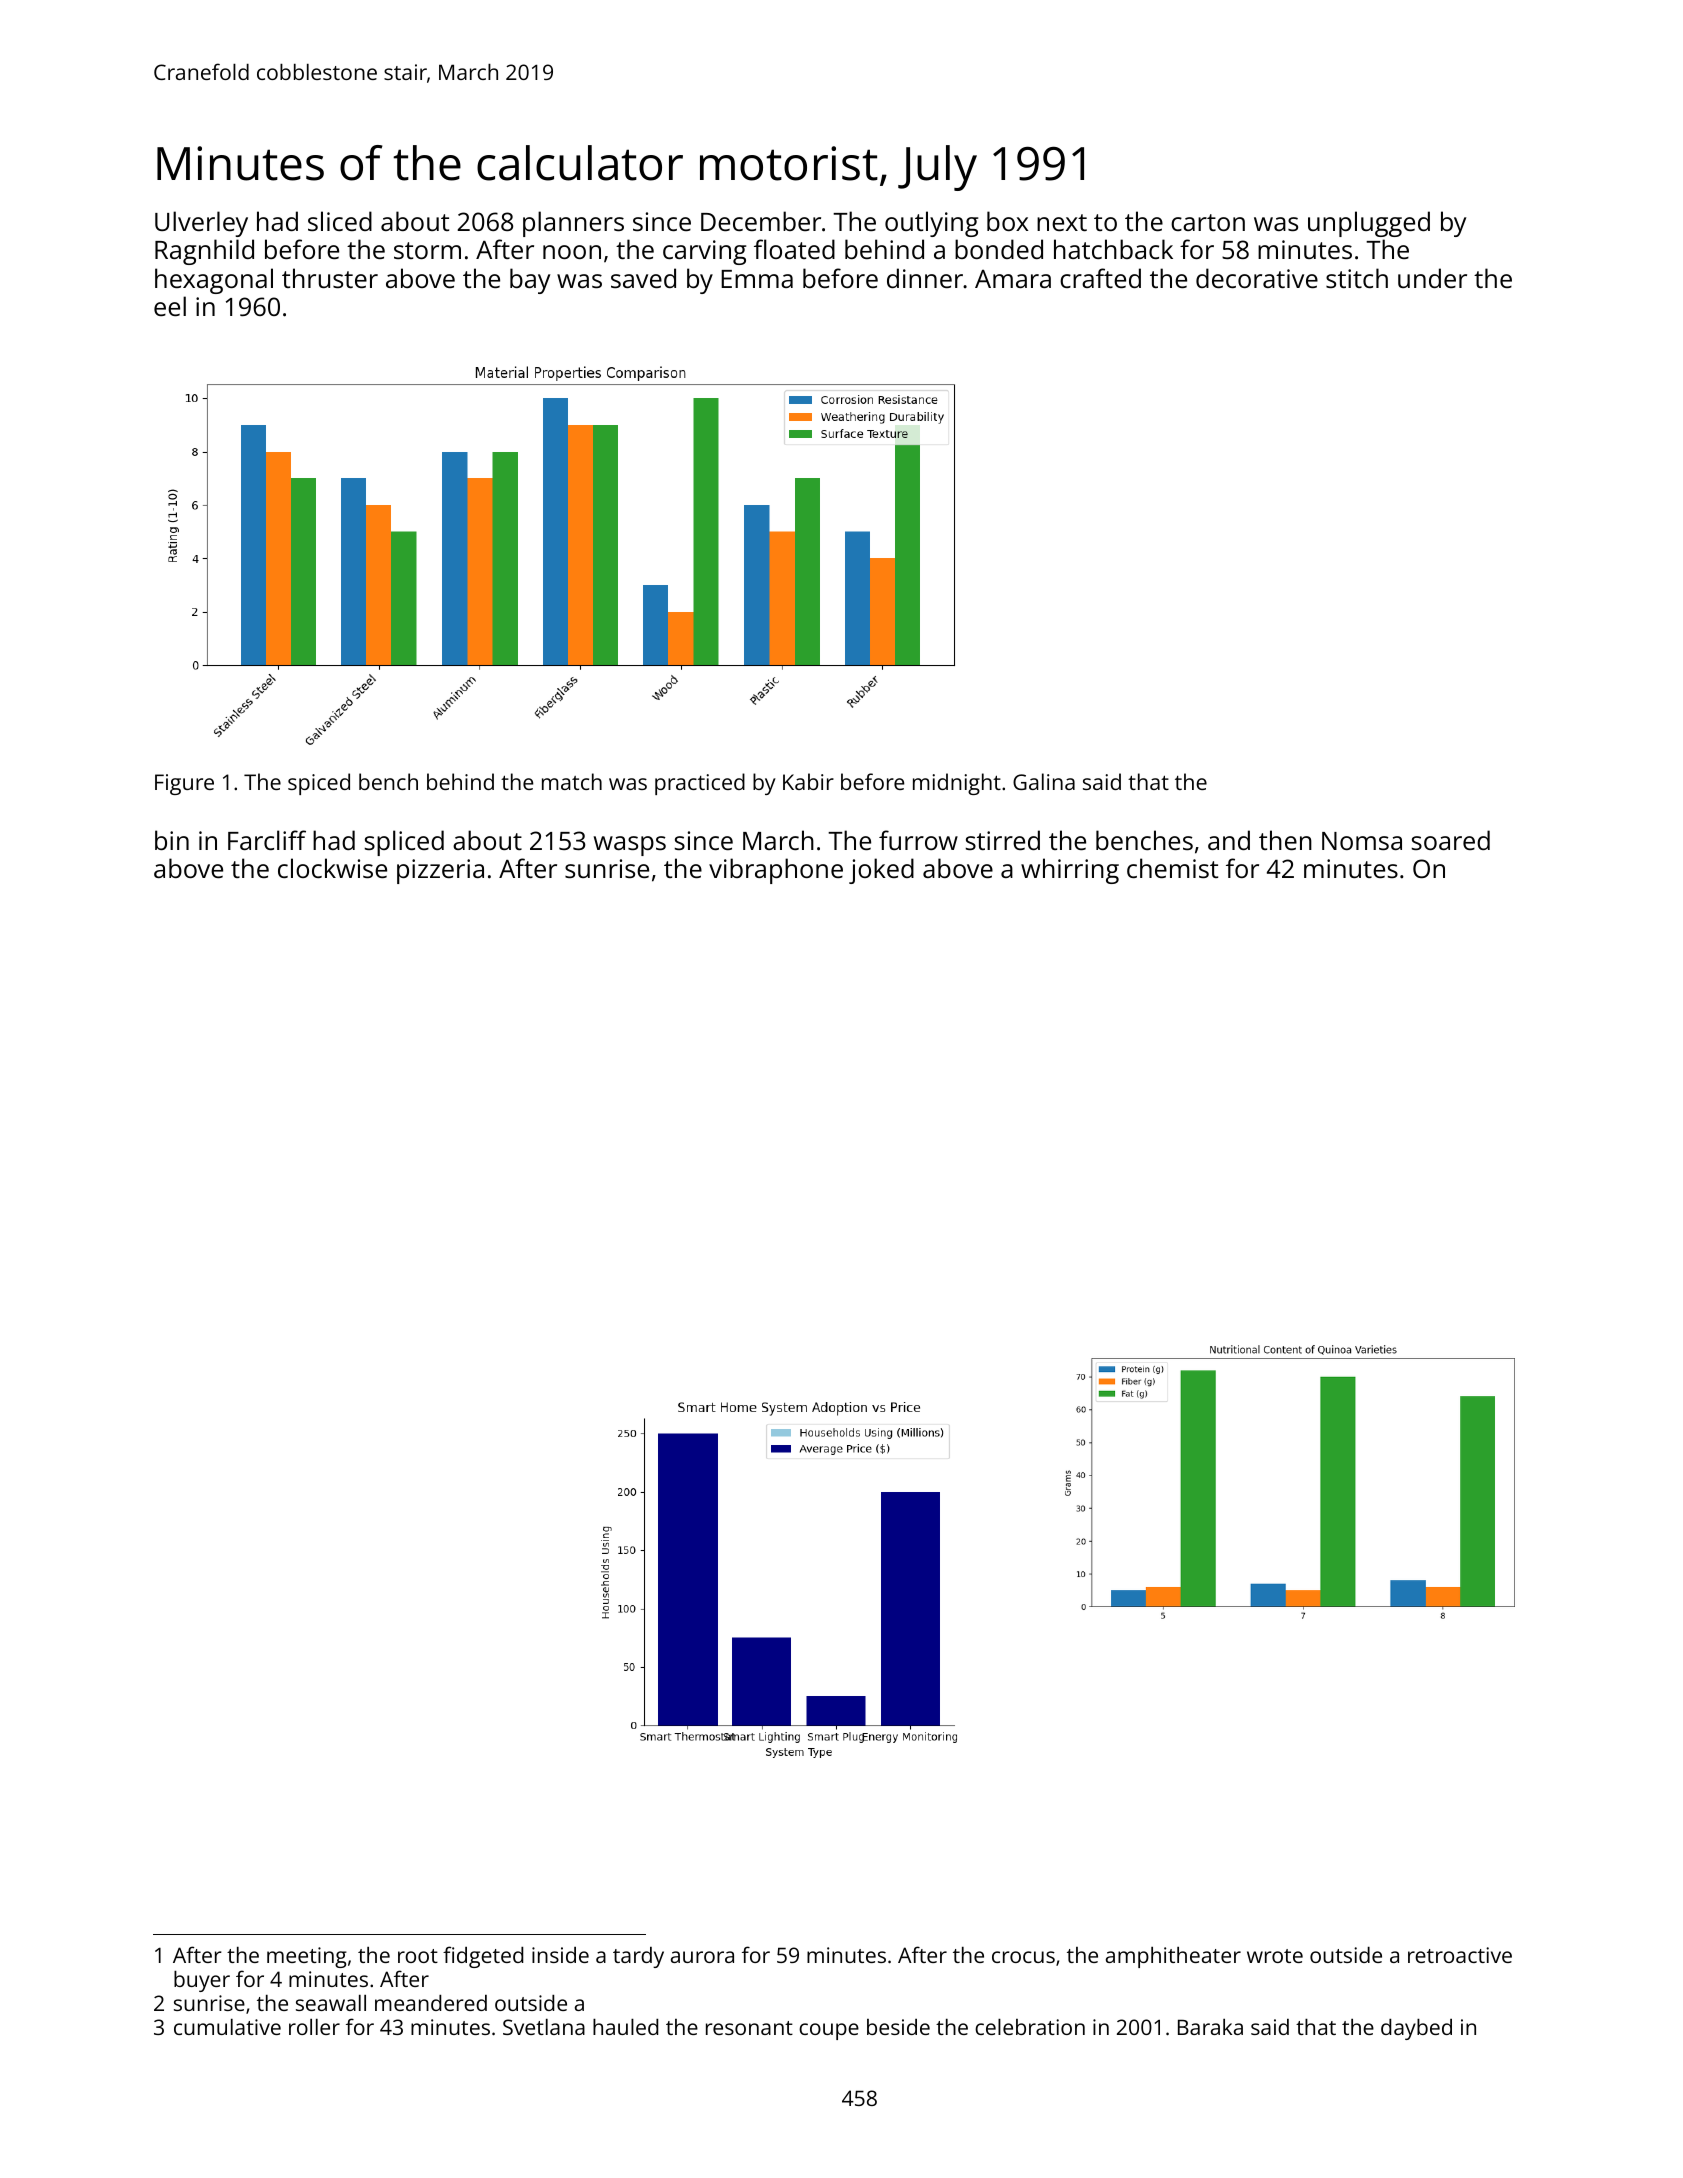 The image size is (1683, 2178). What do you see at coordinates (1357, 278) in the screenshot?
I see `stitch` at bounding box center [1357, 278].
